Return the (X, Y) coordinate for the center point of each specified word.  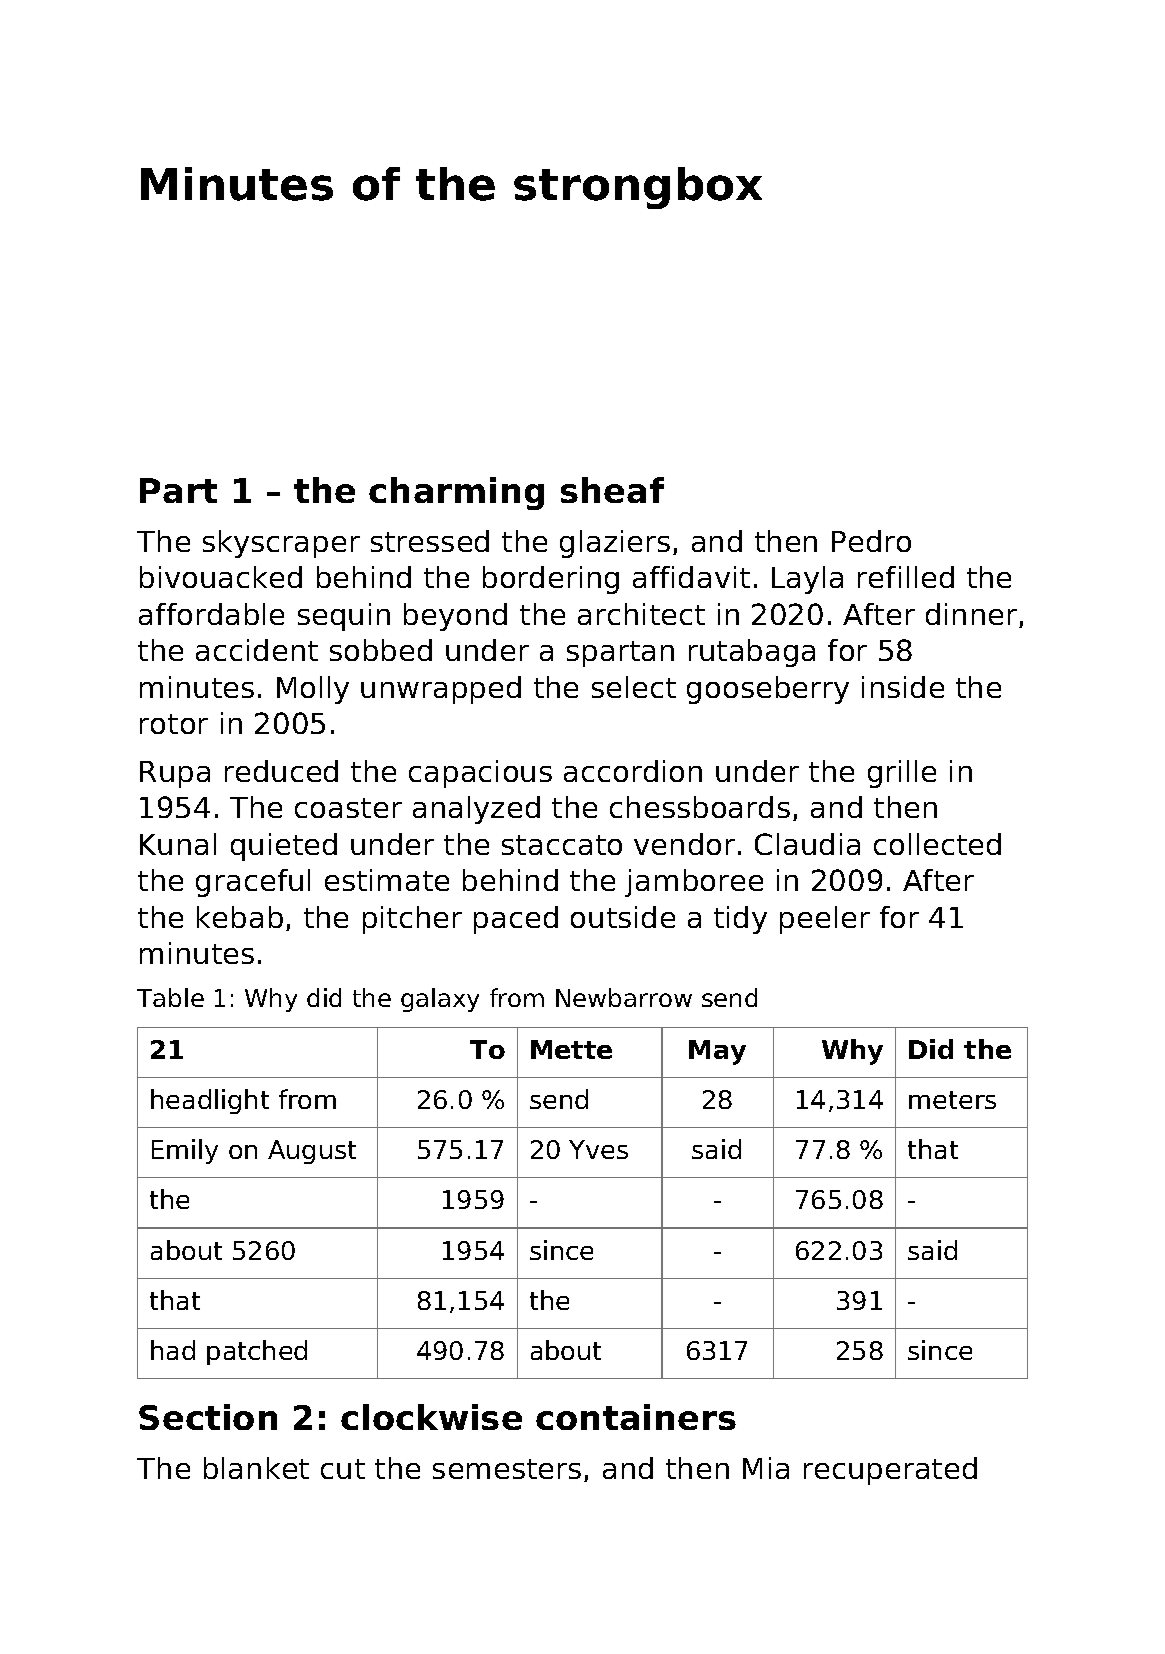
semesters (507, 1469)
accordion (633, 771)
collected (937, 844)
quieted (284, 847)
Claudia (807, 844)
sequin (344, 617)
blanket (256, 1468)
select (634, 687)
